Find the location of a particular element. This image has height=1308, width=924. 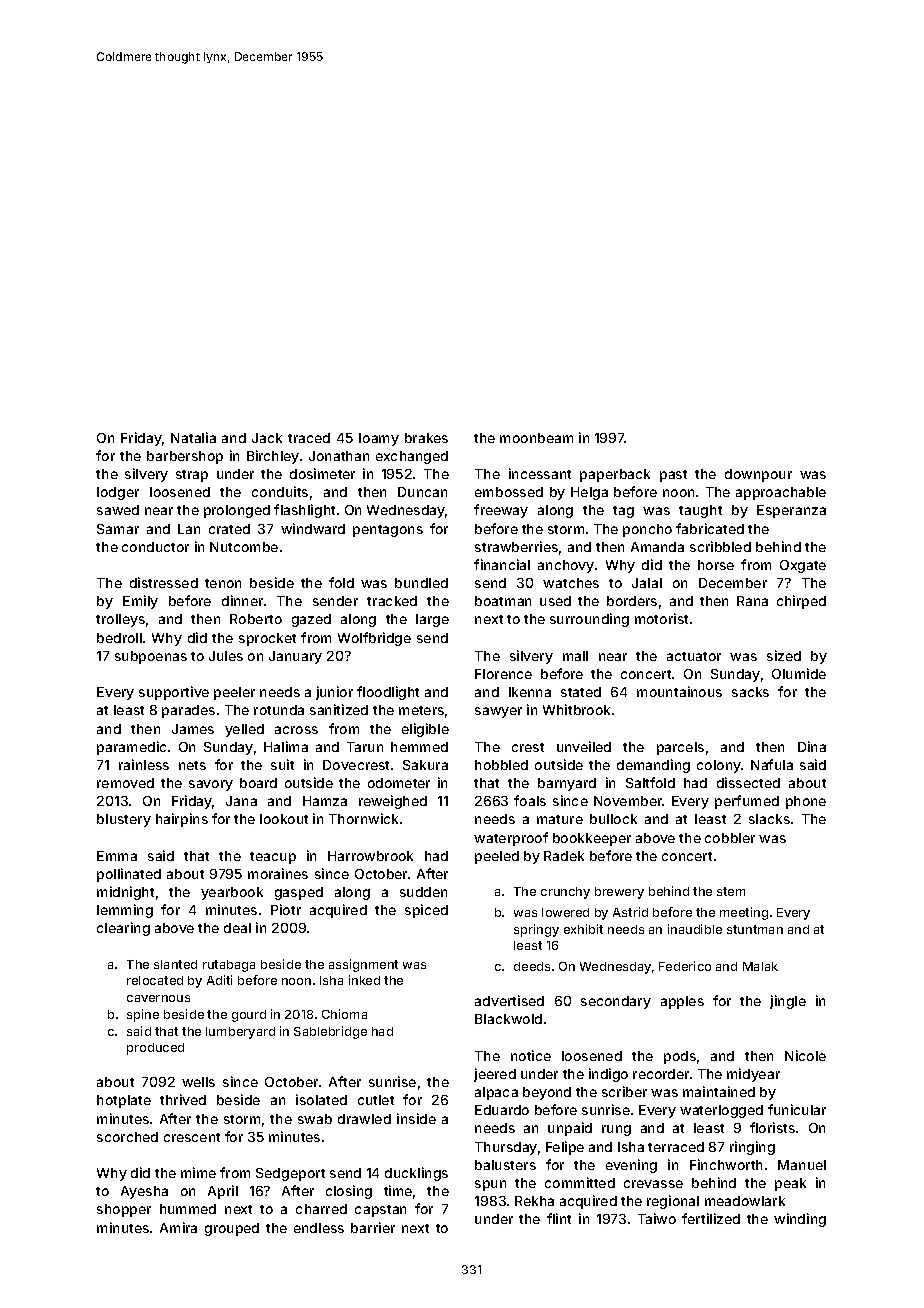

advertised is located at coordinates (509, 1000).
